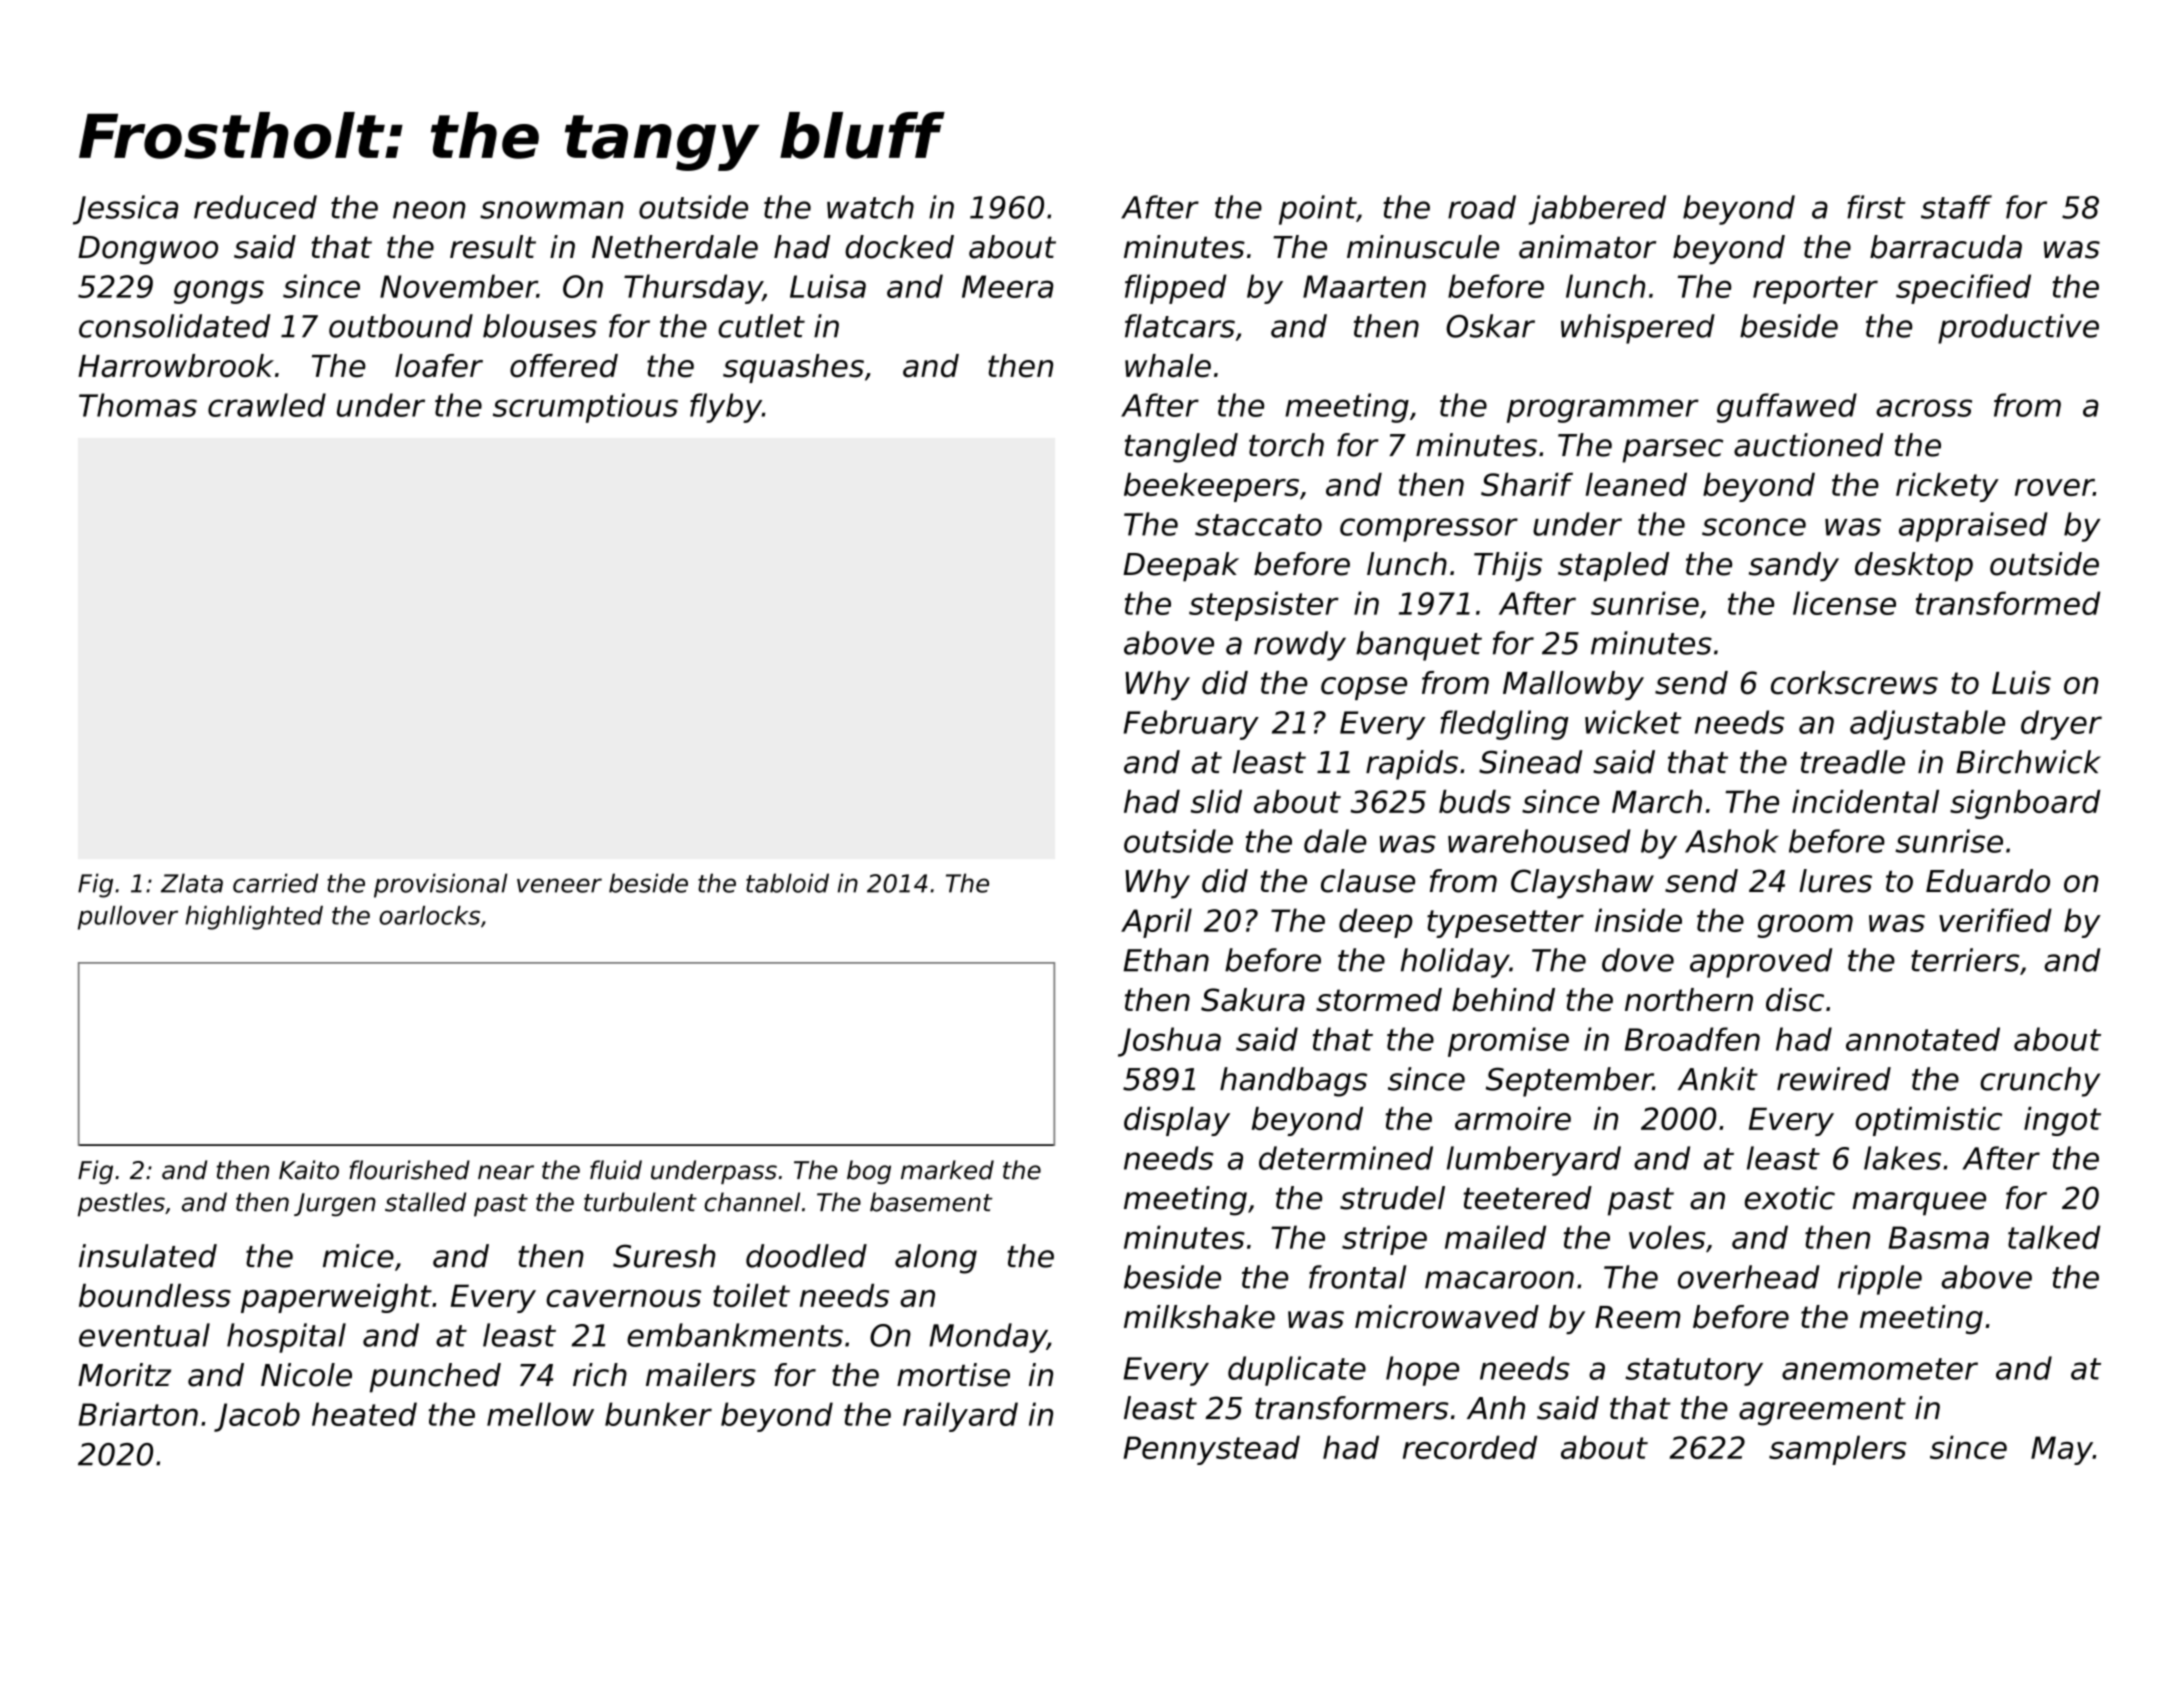 Image resolution: width=2178 pixels, height=1683 pixels. What do you see at coordinates (1317, 210) in the page?
I see `point` at bounding box center [1317, 210].
